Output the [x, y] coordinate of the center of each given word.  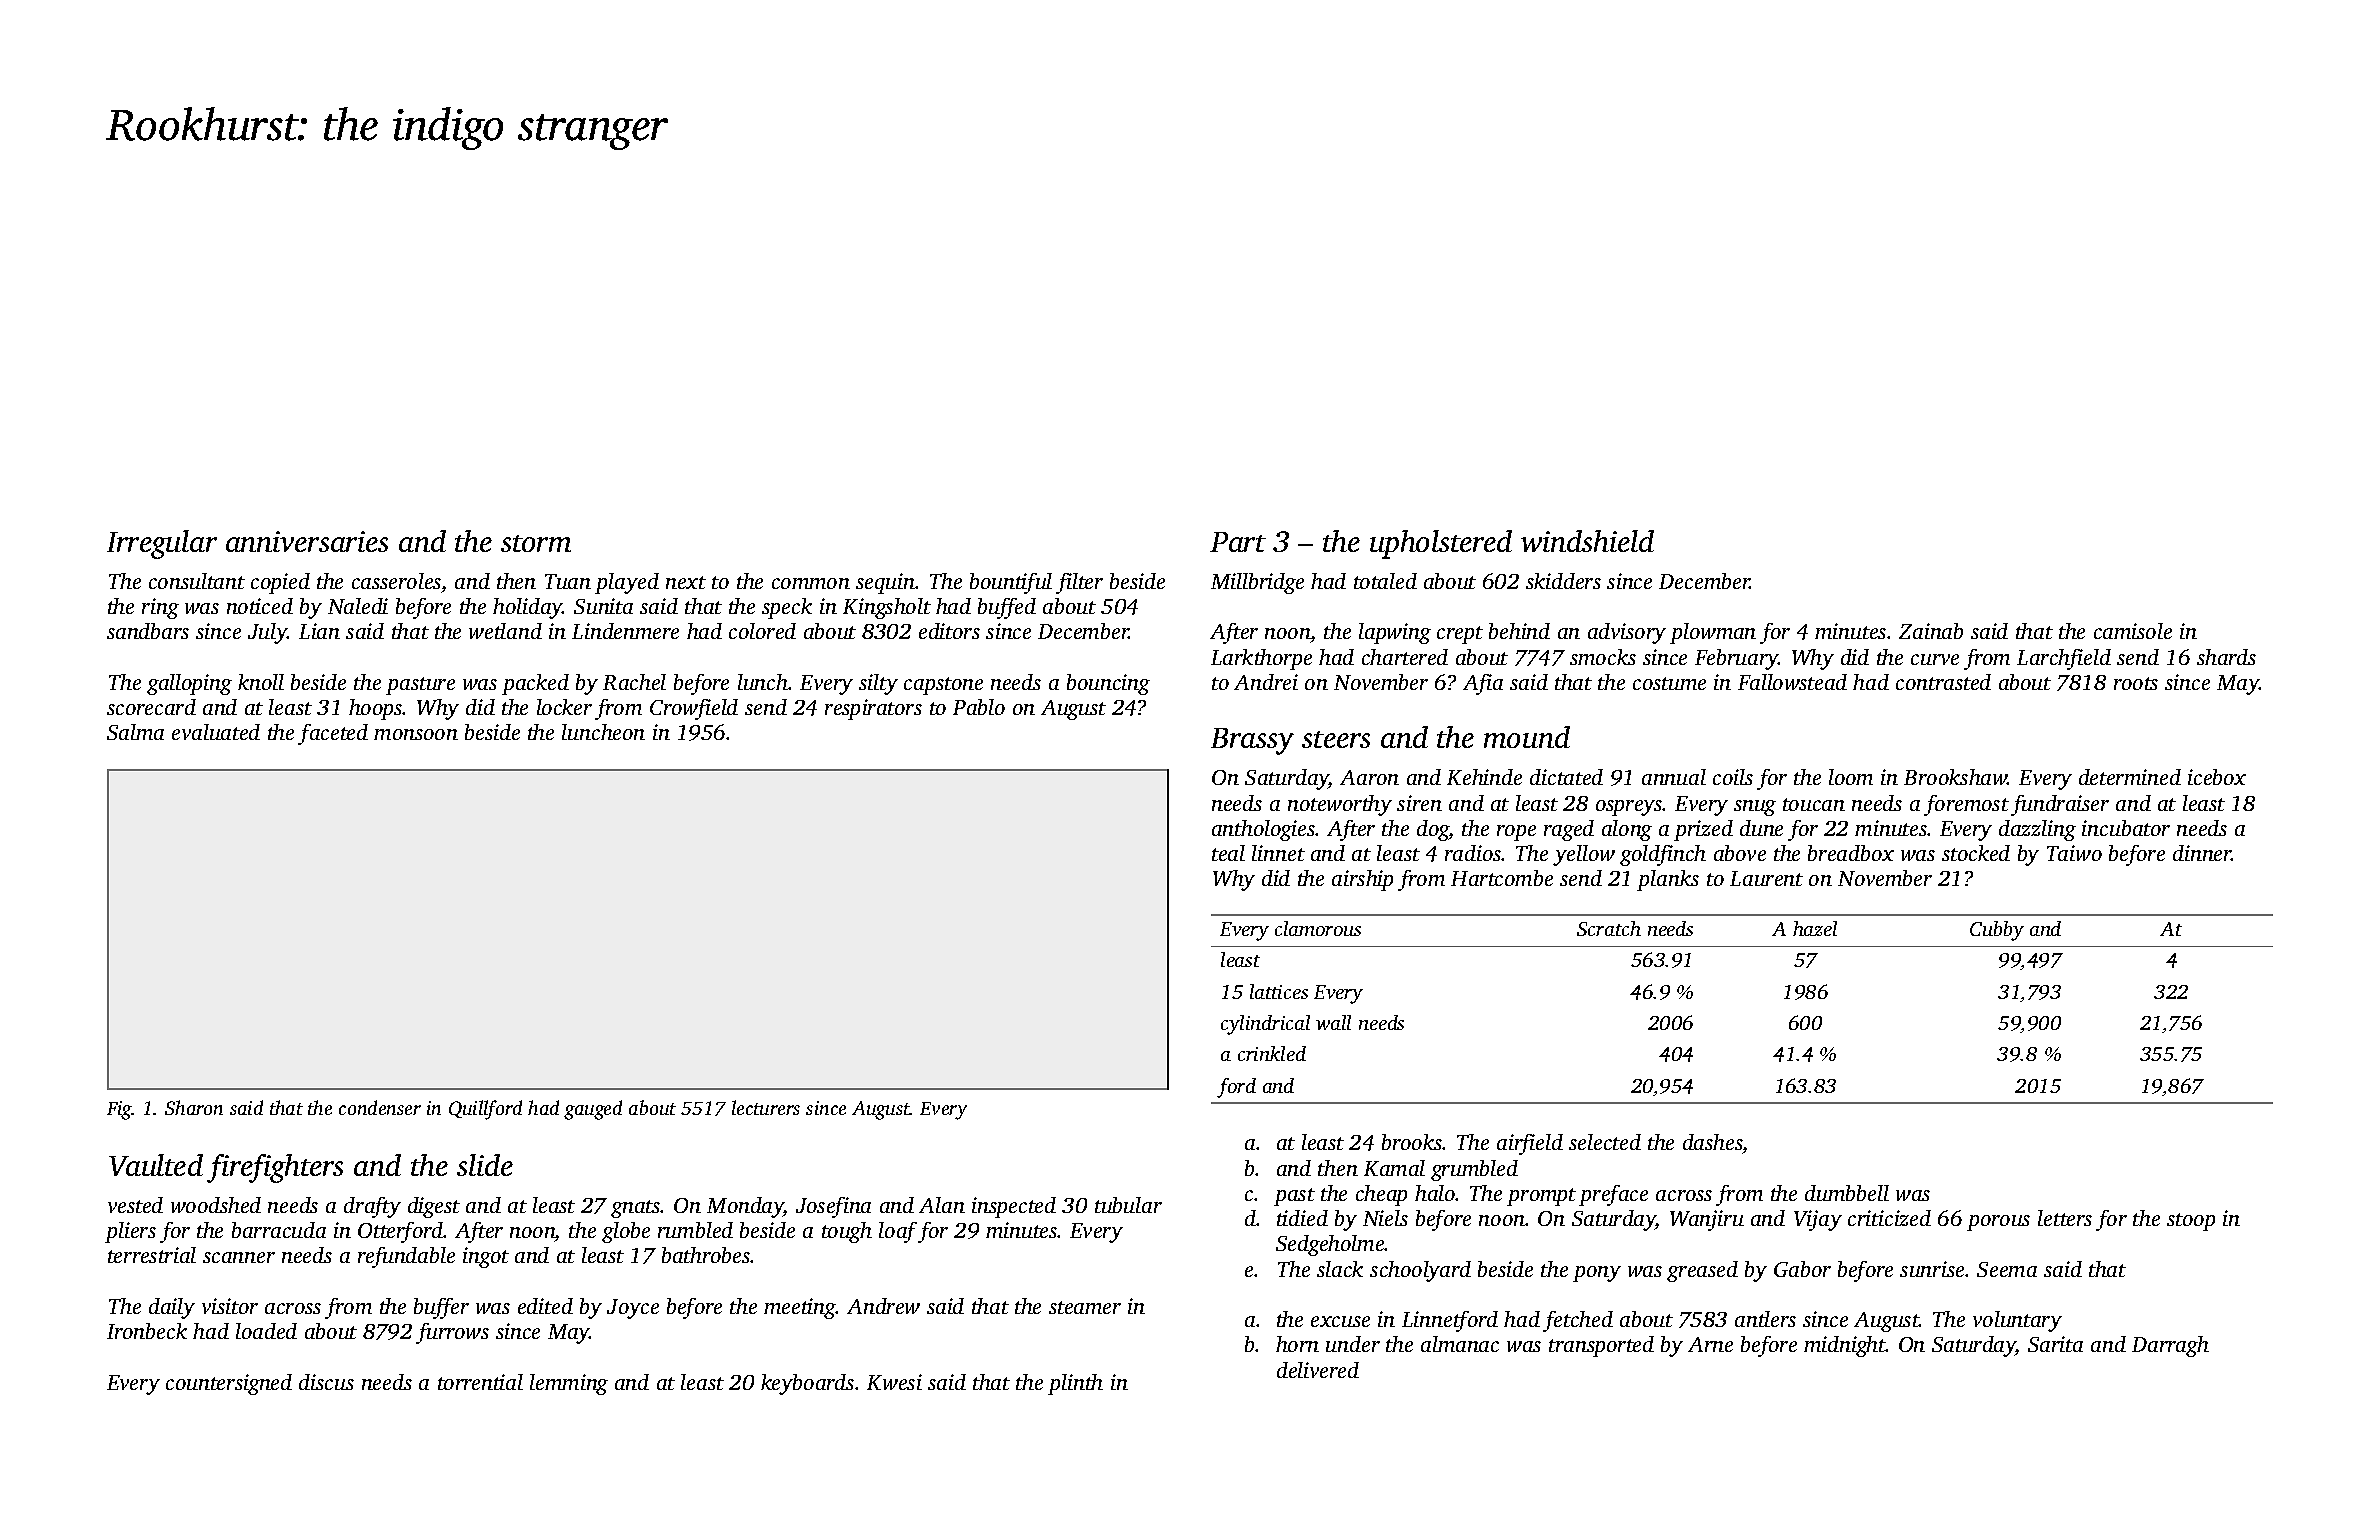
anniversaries [307, 541]
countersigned [229, 1384]
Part [1238, 542]
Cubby [1997, 931]
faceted [333, 734]
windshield [1587, 541]
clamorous [1318, 928]
